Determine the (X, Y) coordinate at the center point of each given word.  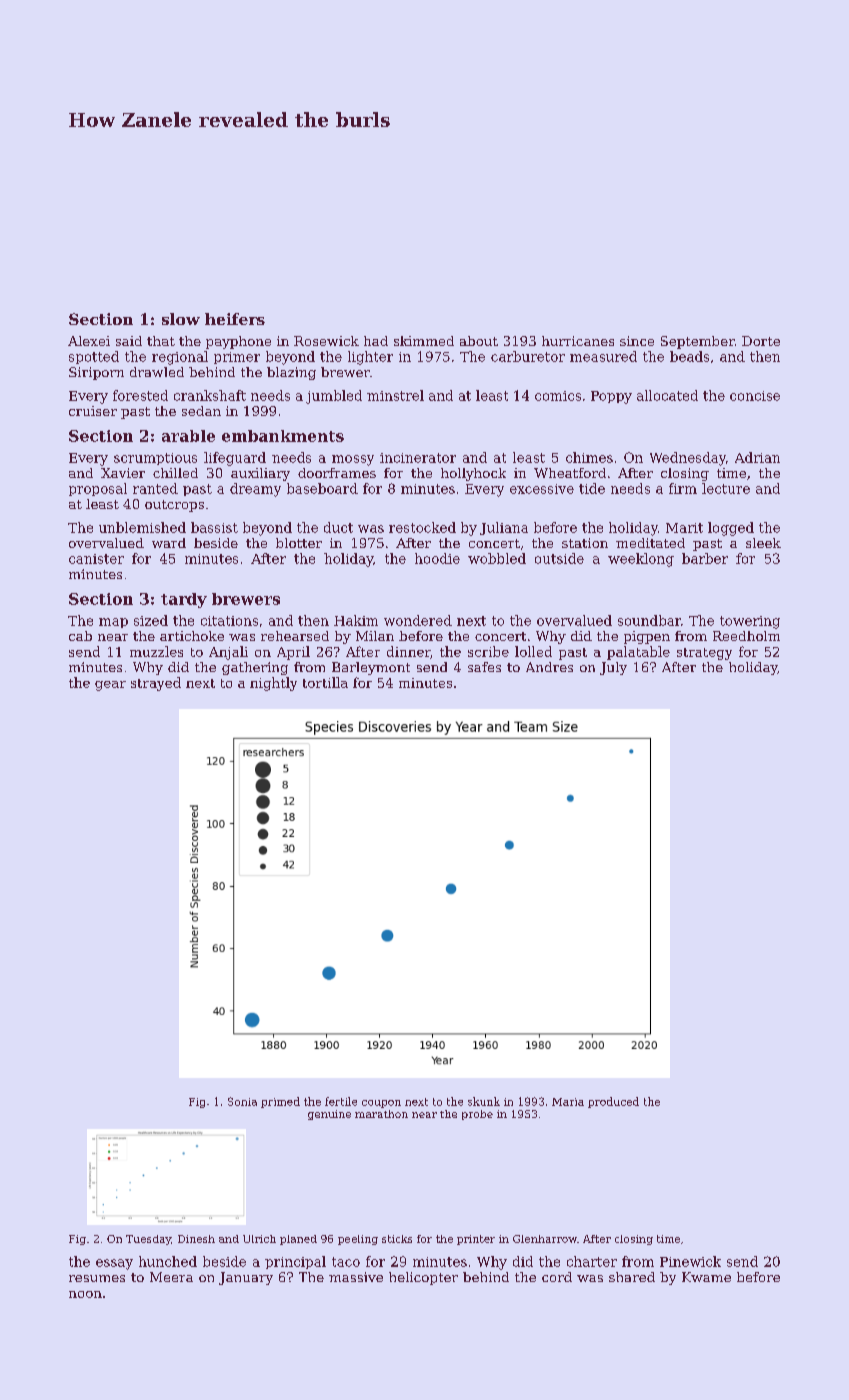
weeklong (641, 560)
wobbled (497, 558)
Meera (171, 1277)
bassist (214, 527)
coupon (381, 1104)
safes (484, 667)
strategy (704, 654)
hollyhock (473, 474)
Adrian (757, 457)
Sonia (242, 1101)
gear (110, 686)
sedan (201, 411)
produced (613, 1102)
